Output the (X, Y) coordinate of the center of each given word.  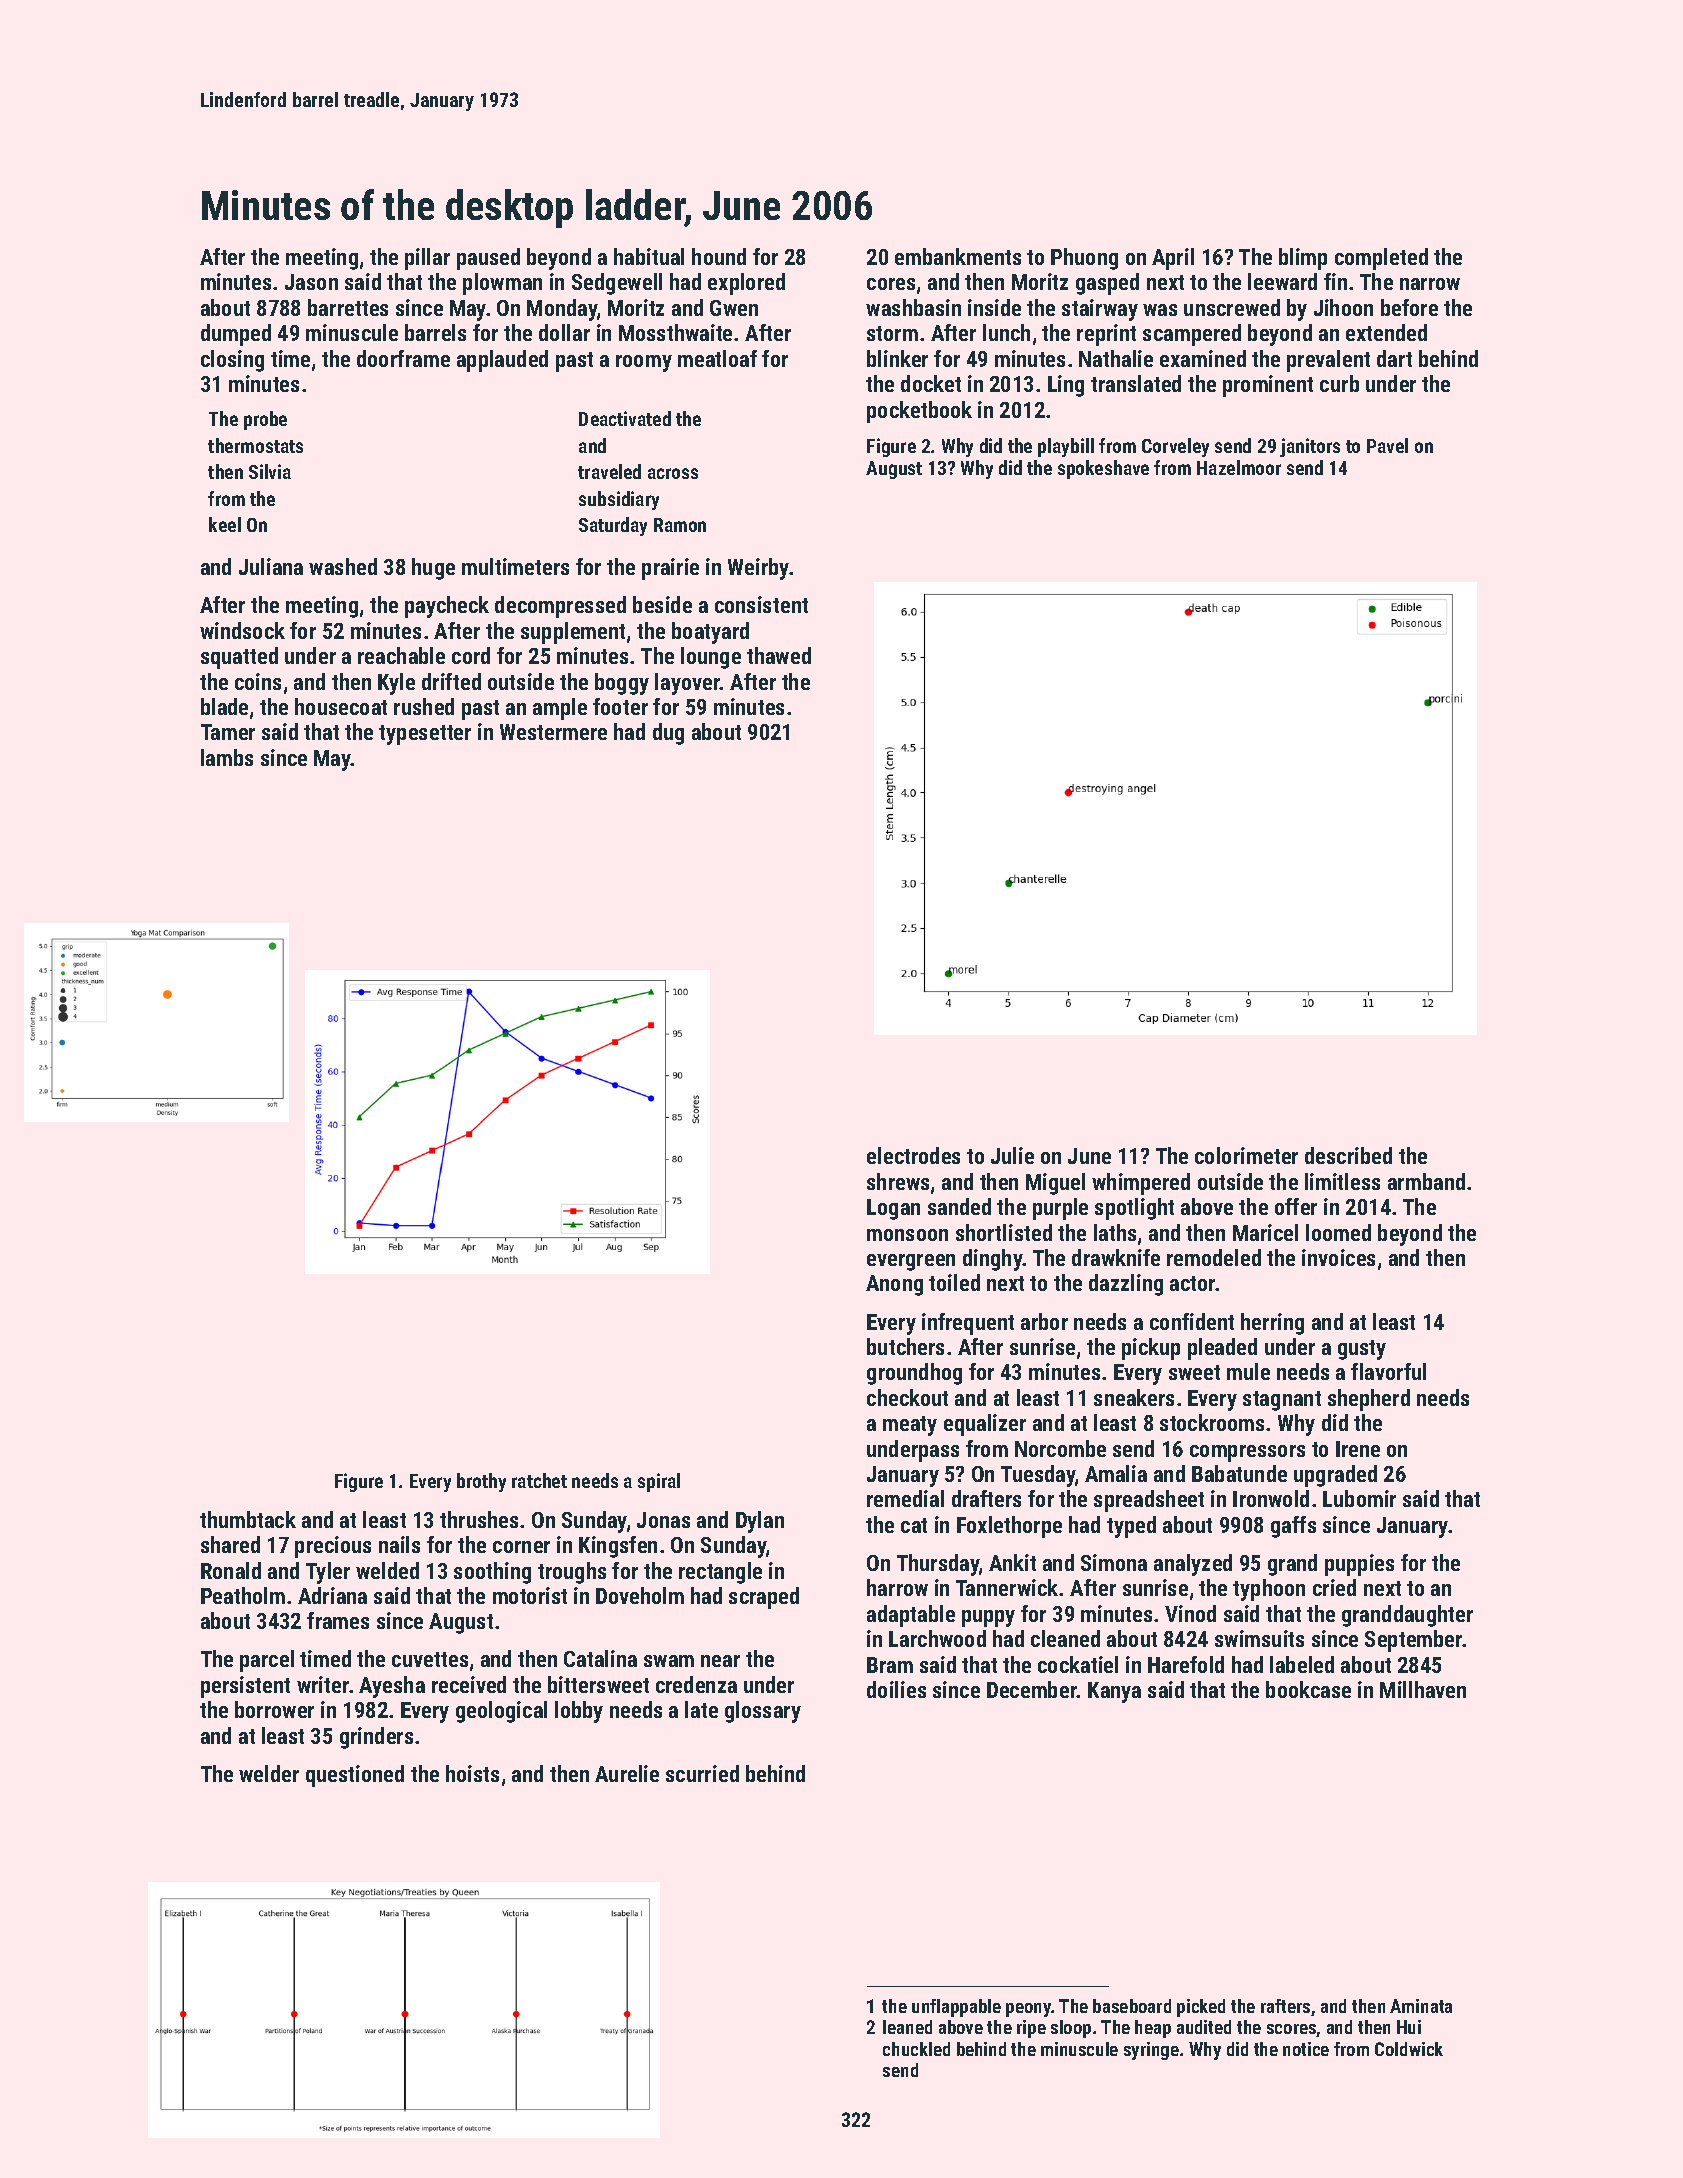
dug (668, 734)
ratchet (539, 1480)
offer (1296, 1206)
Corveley (1175, 447)
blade (224, 706)
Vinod (1190, 1613)
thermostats (255, 445)
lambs (227, 757)
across (673, 473)
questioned (355, 1776)
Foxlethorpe (1009, 1527)
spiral (659, 1482)
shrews (898, 1181)
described (1348, 1155)
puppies (1359, 1565)
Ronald (231, 1570)
